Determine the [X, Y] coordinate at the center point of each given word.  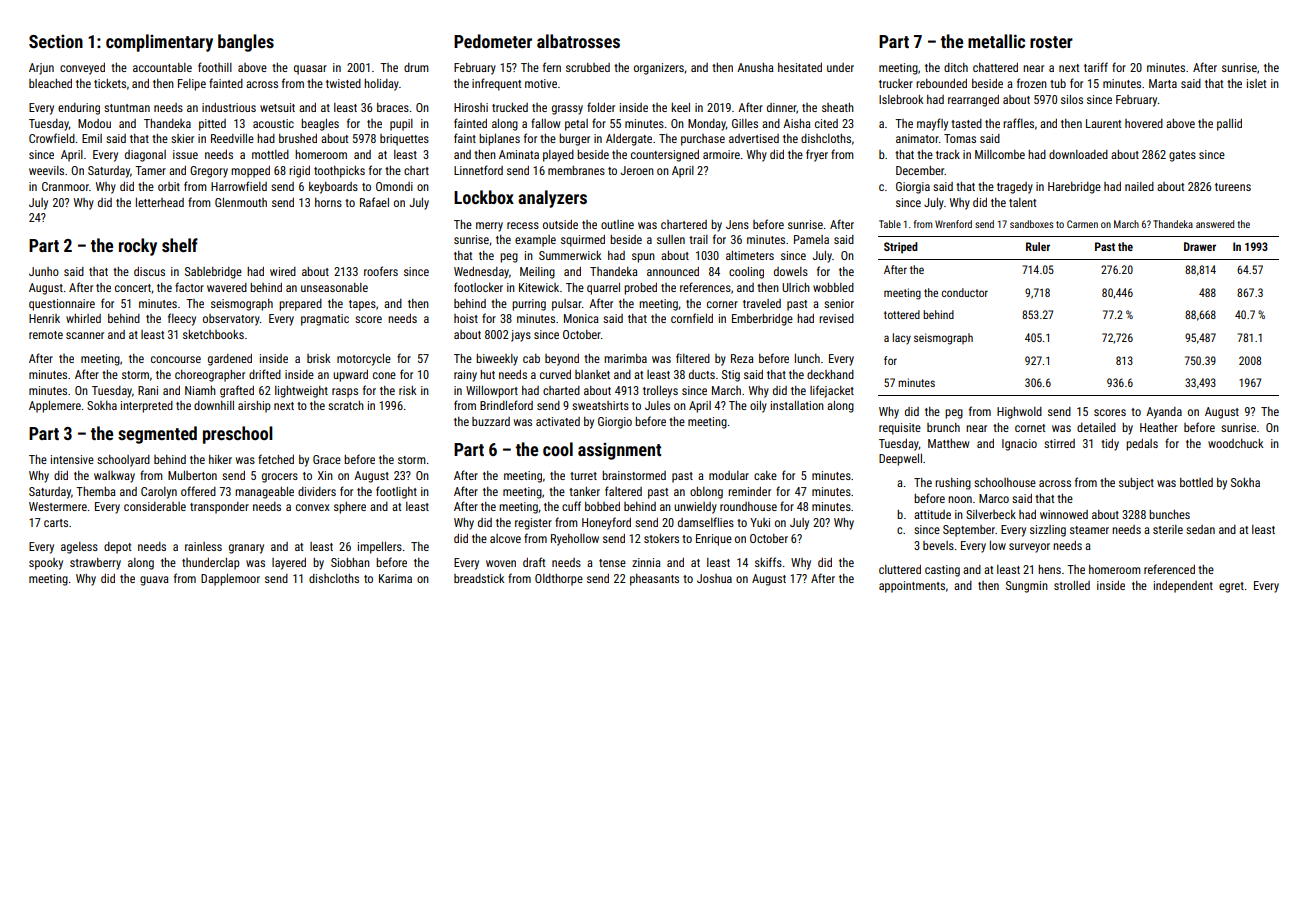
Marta [1163, 83]
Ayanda [1164, 413]
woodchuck [1236, 443]
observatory [231, 320]
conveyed [82, 69]
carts [56, 523]
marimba [625, 358]
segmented [157, 435]
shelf [180, 245]
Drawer [1200, 246]
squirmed [583, 241]
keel [680, 107]
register [533, 524]
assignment [619, 451]
